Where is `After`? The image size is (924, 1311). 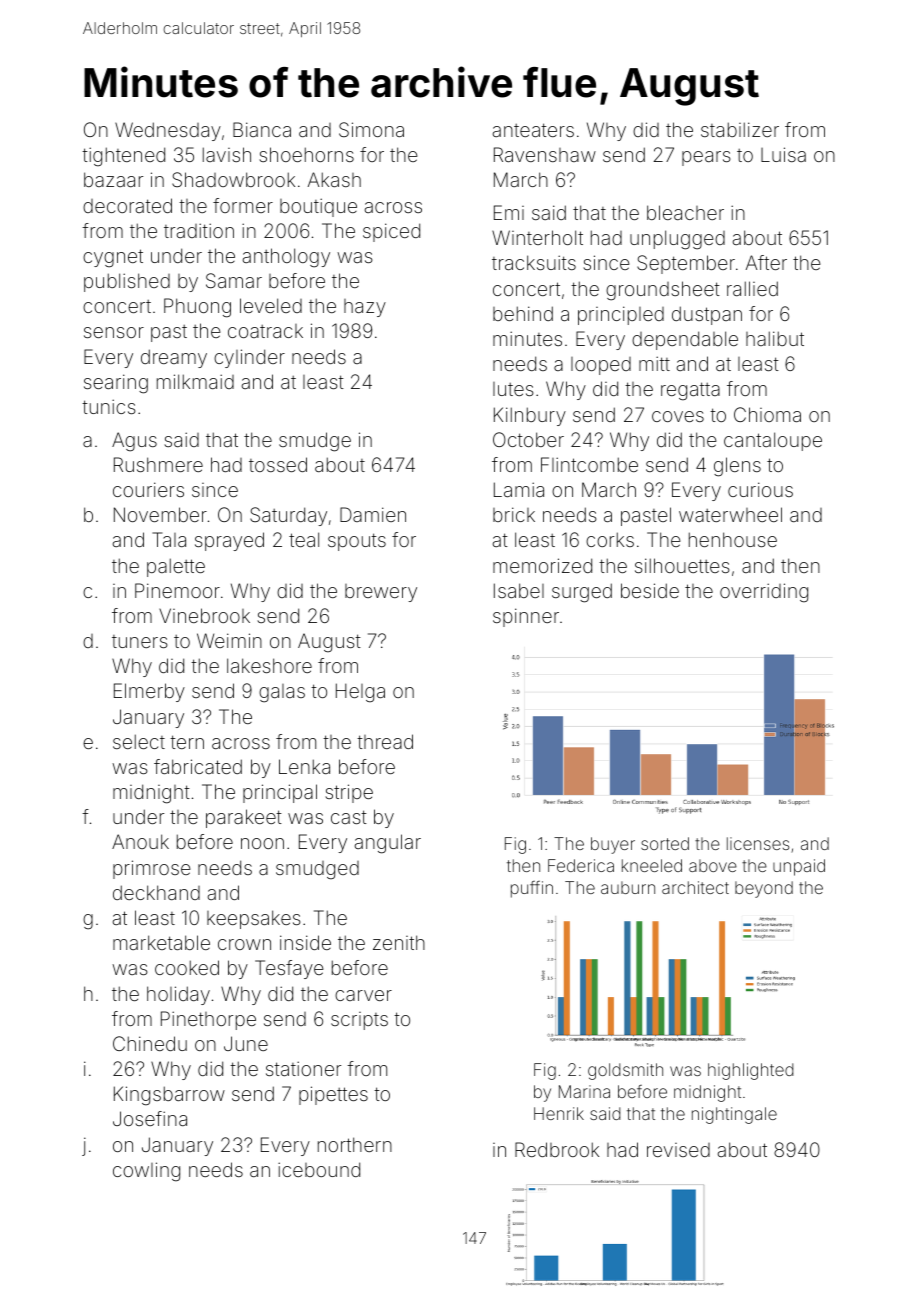
After is located at coordinates (766, 262).
